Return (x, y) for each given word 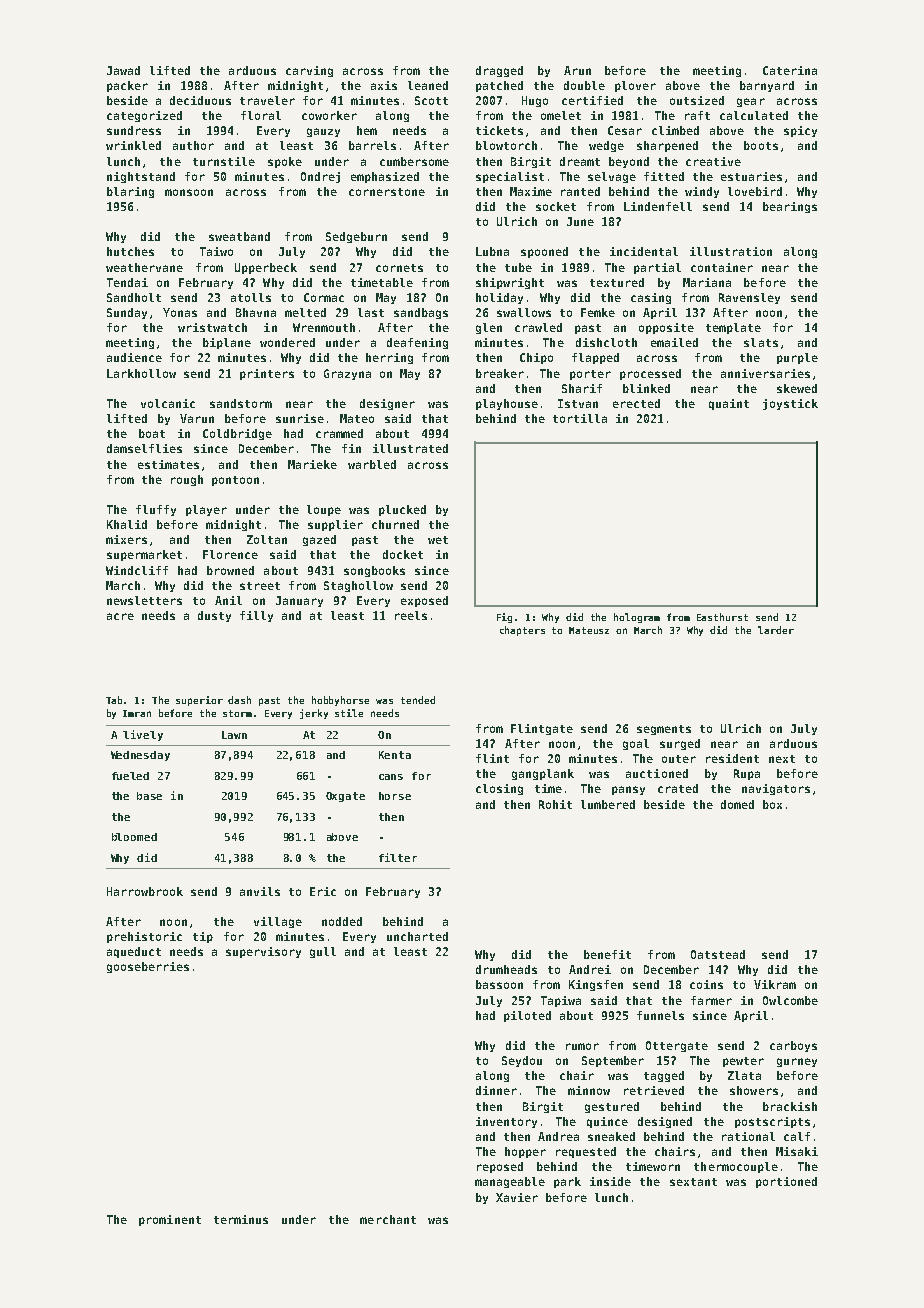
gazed (319, 540)
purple (797, 358)
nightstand (141, 177)
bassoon (499, 984)
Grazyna (347, 374)
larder (776, 630)
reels (411, 615)
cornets (399, 268)
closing (499, 789)
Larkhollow (141, 373)
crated (678, 788)
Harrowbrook (145, 891)
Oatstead (718, 954)
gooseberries (148, 967)
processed (650, 374)
